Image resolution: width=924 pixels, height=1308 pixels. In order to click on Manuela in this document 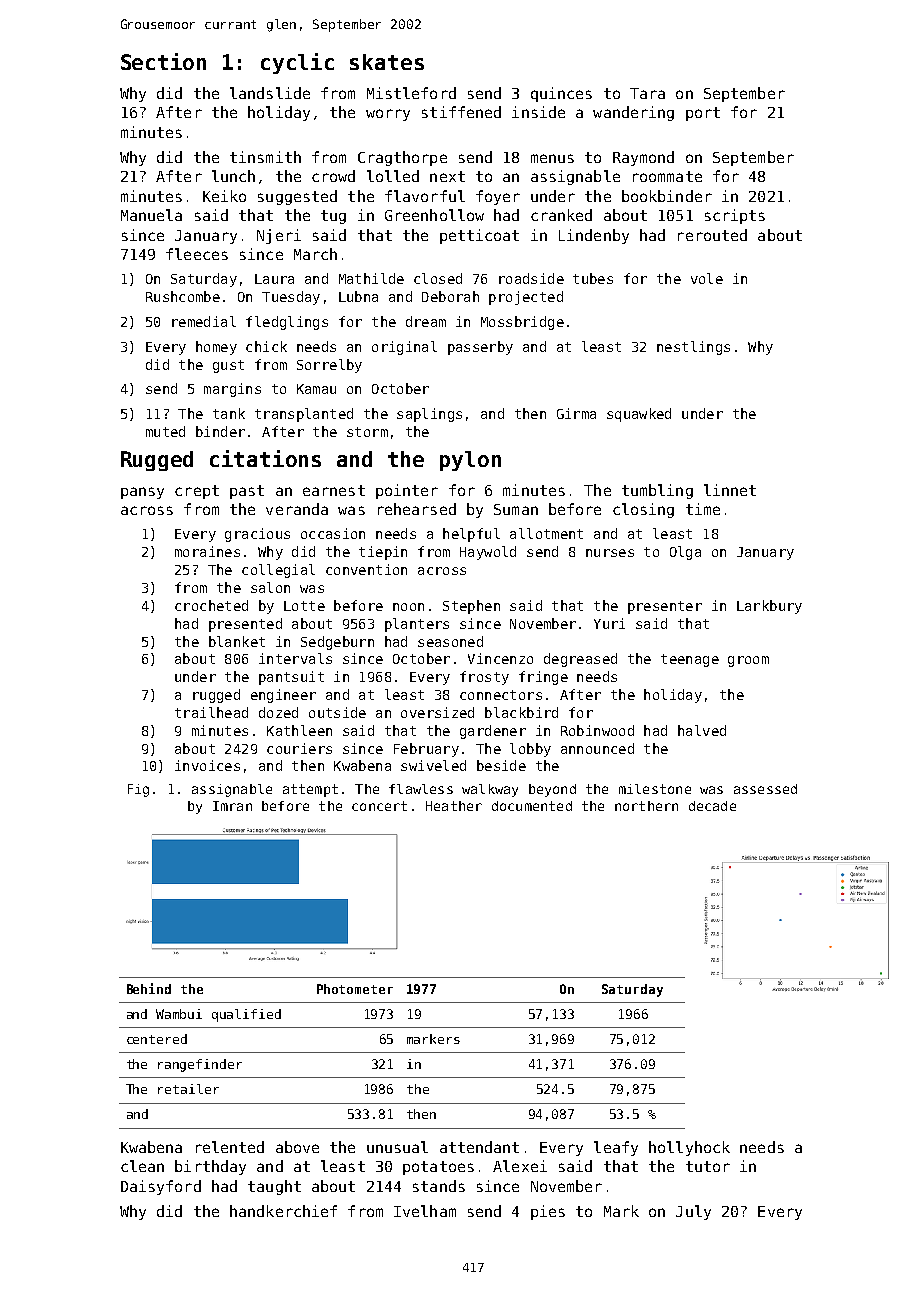, I will do `click(151, 215)`.
